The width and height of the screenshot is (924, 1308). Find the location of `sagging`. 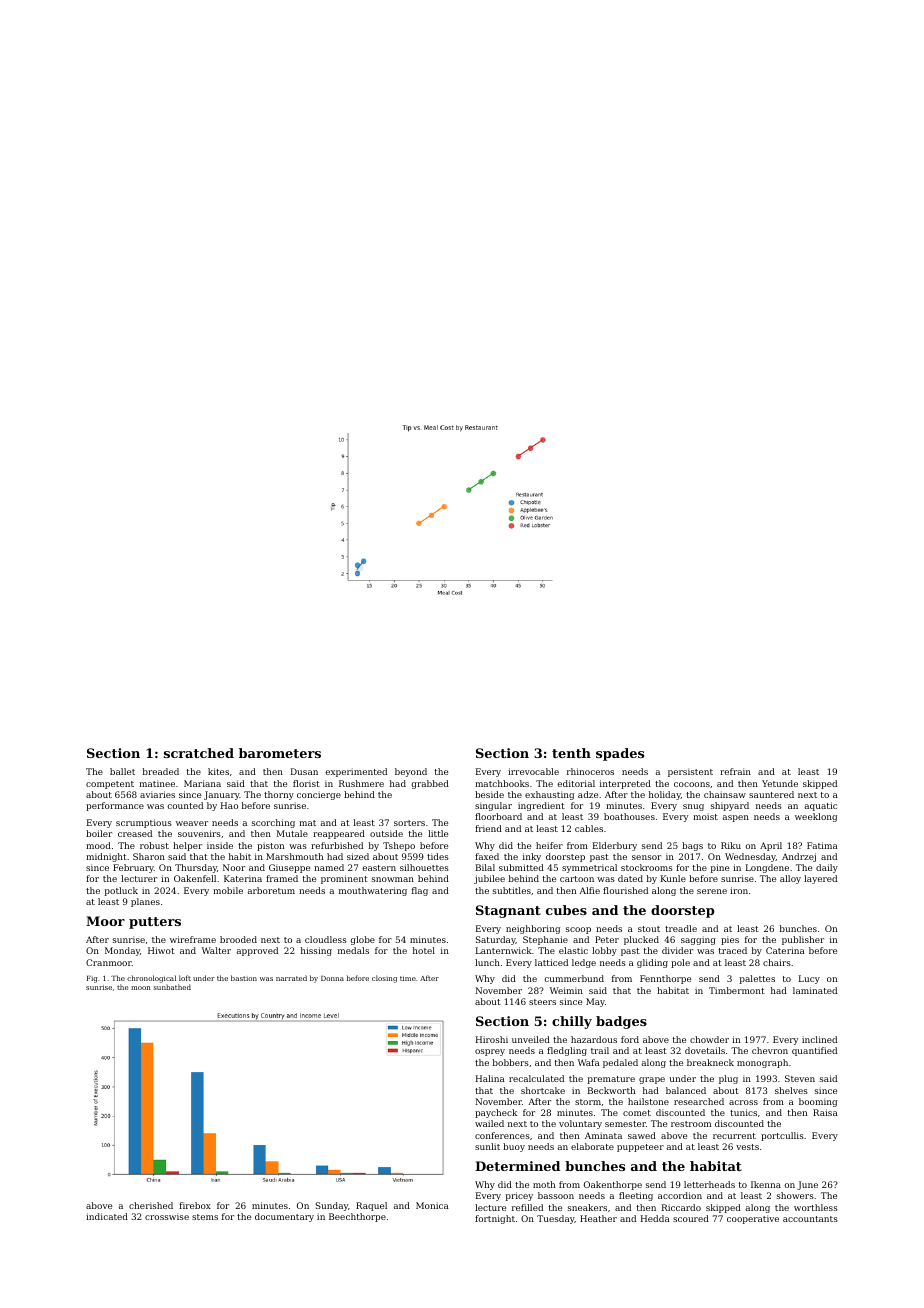

sagging is located at coordinates (698, 940).
